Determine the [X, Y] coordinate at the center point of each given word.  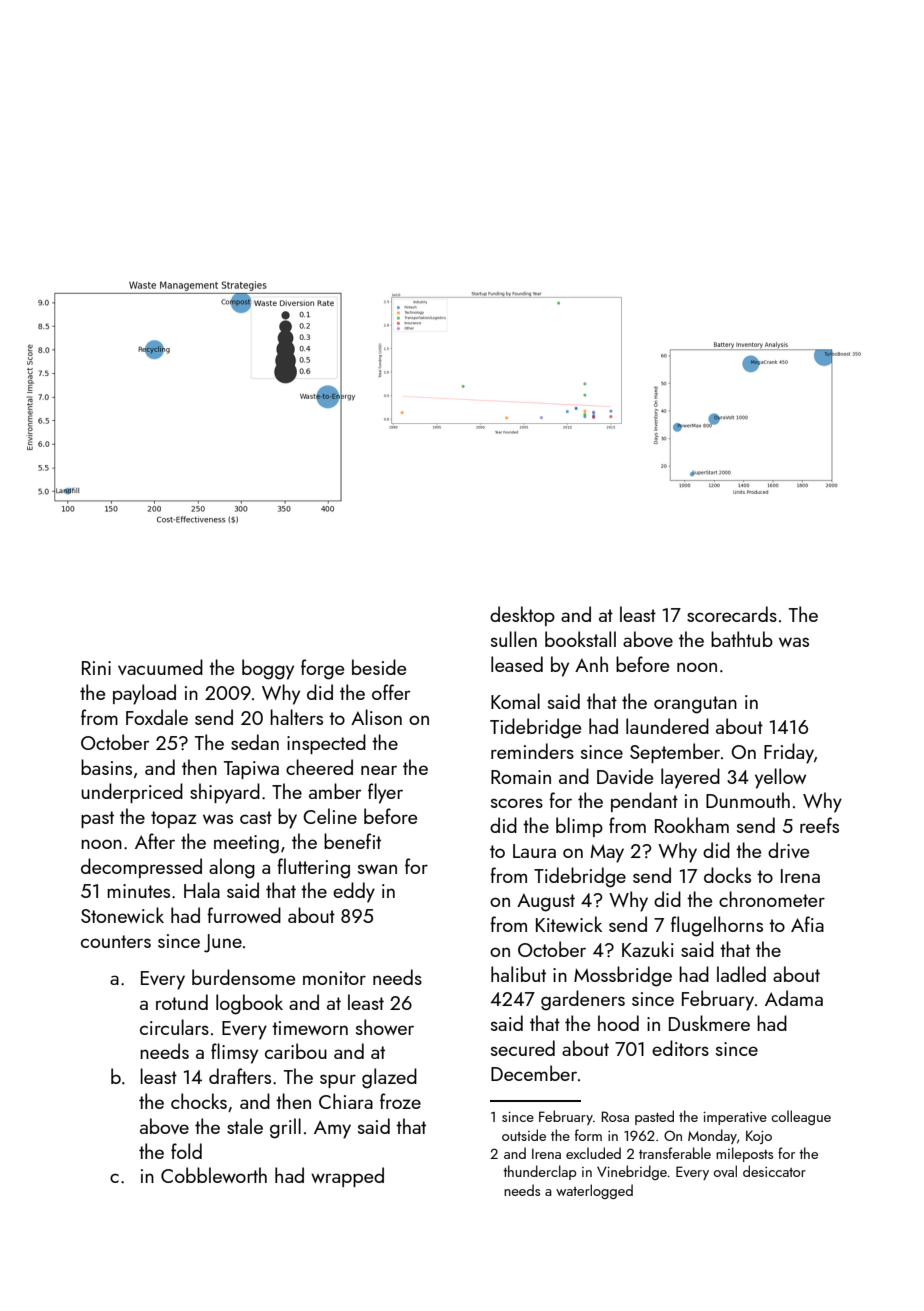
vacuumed [160, 667]
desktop [522, 616]
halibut [518, 974]
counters [116, 941]
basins [106, 767]
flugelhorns [717, 926]
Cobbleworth [214, 1175]
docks [727, 875]
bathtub [742, 639]
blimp [579, 827]
